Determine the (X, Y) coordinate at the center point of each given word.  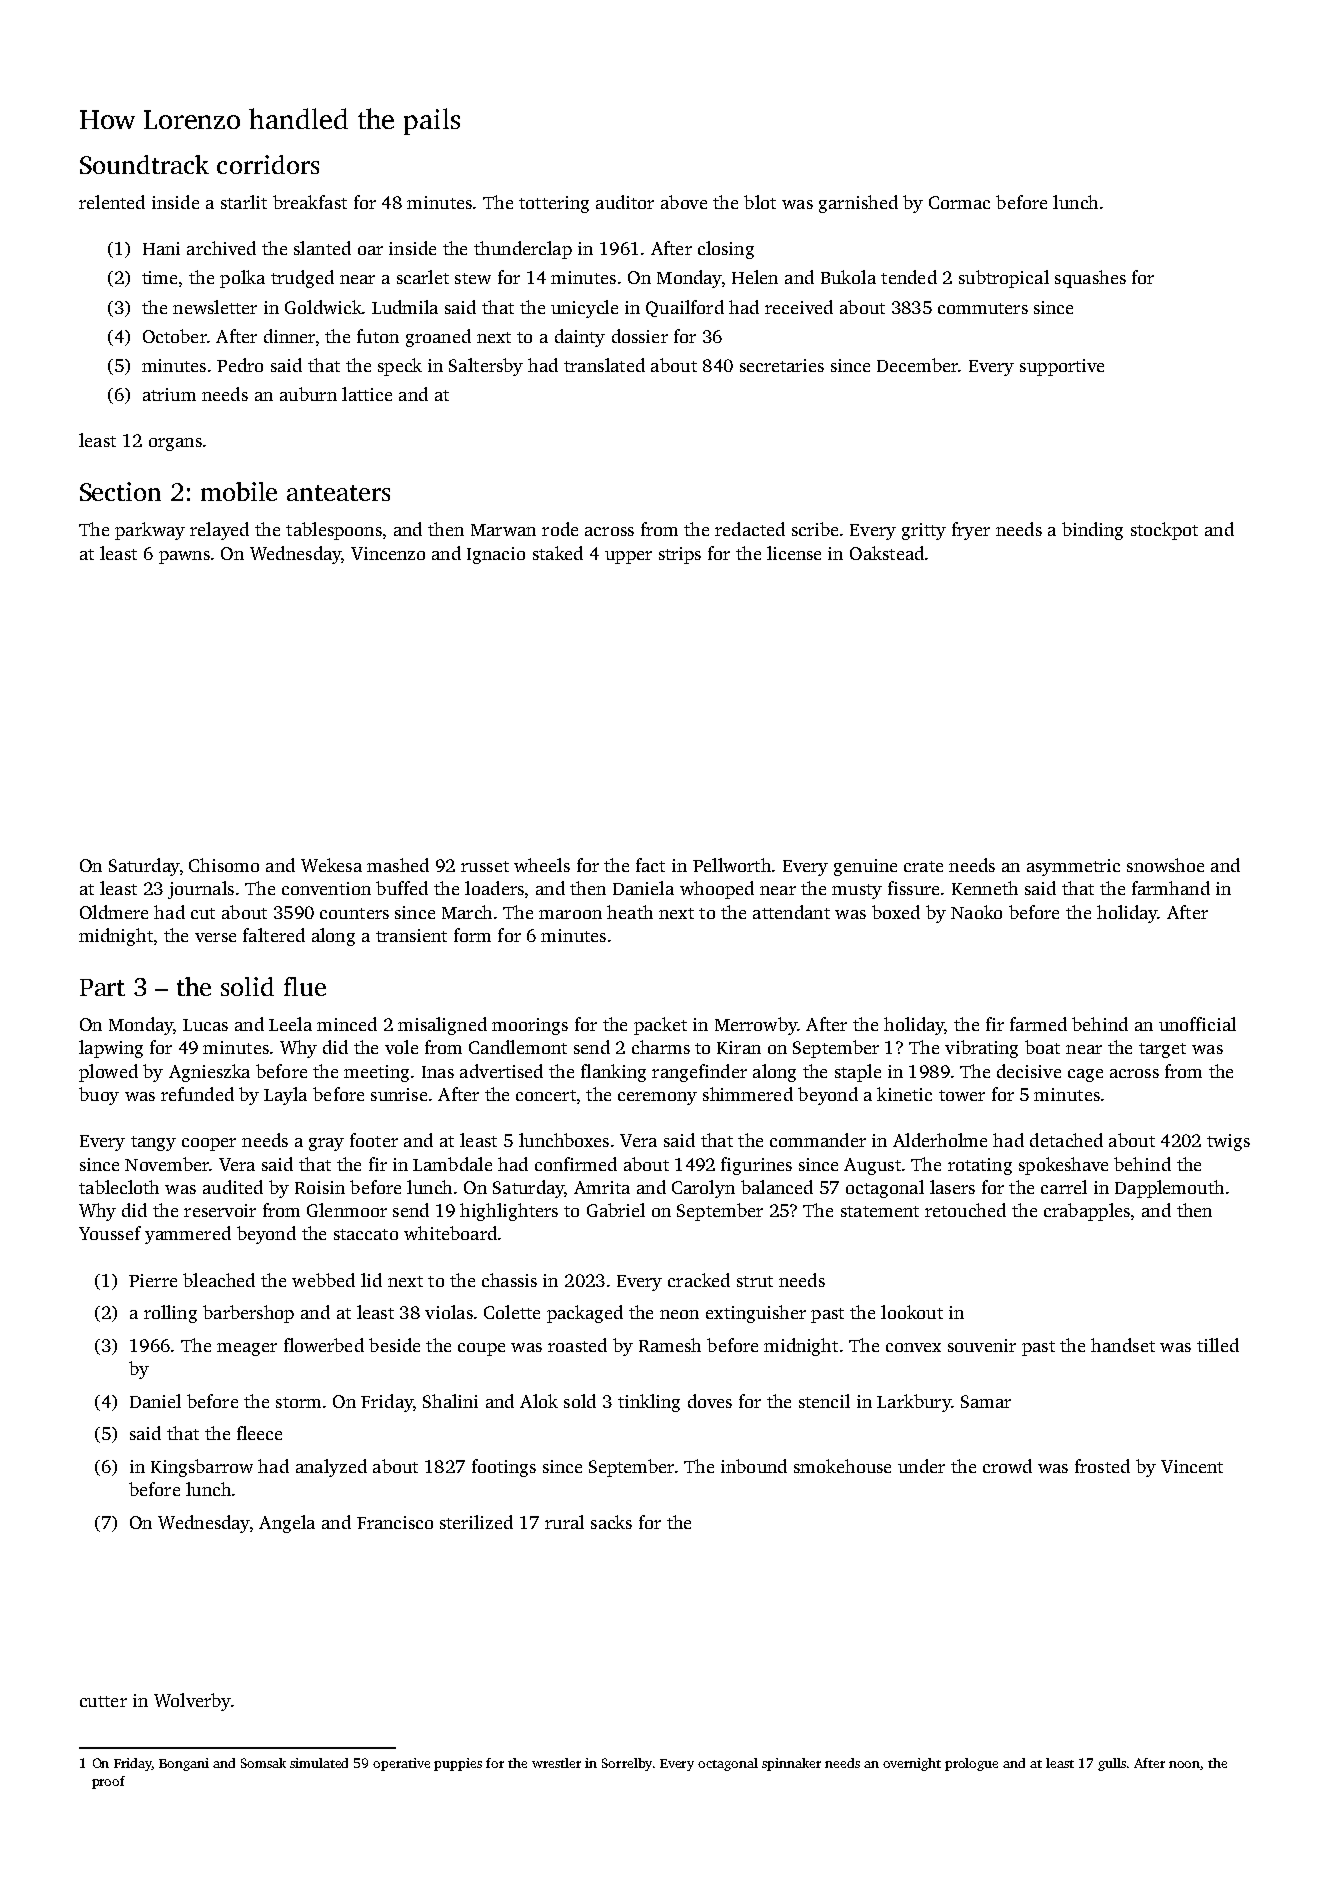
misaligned (442, 1026)
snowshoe (1165, 865)
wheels (542, 865)
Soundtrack (144, 164)
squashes (1090, 279)
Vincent (1192, 1466)
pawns (184, 557)
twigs (1228, 1142)
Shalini (450, 1401)
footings (504, 1468)
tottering (554, 204)
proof (108, 1782)
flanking (613, 1073)
